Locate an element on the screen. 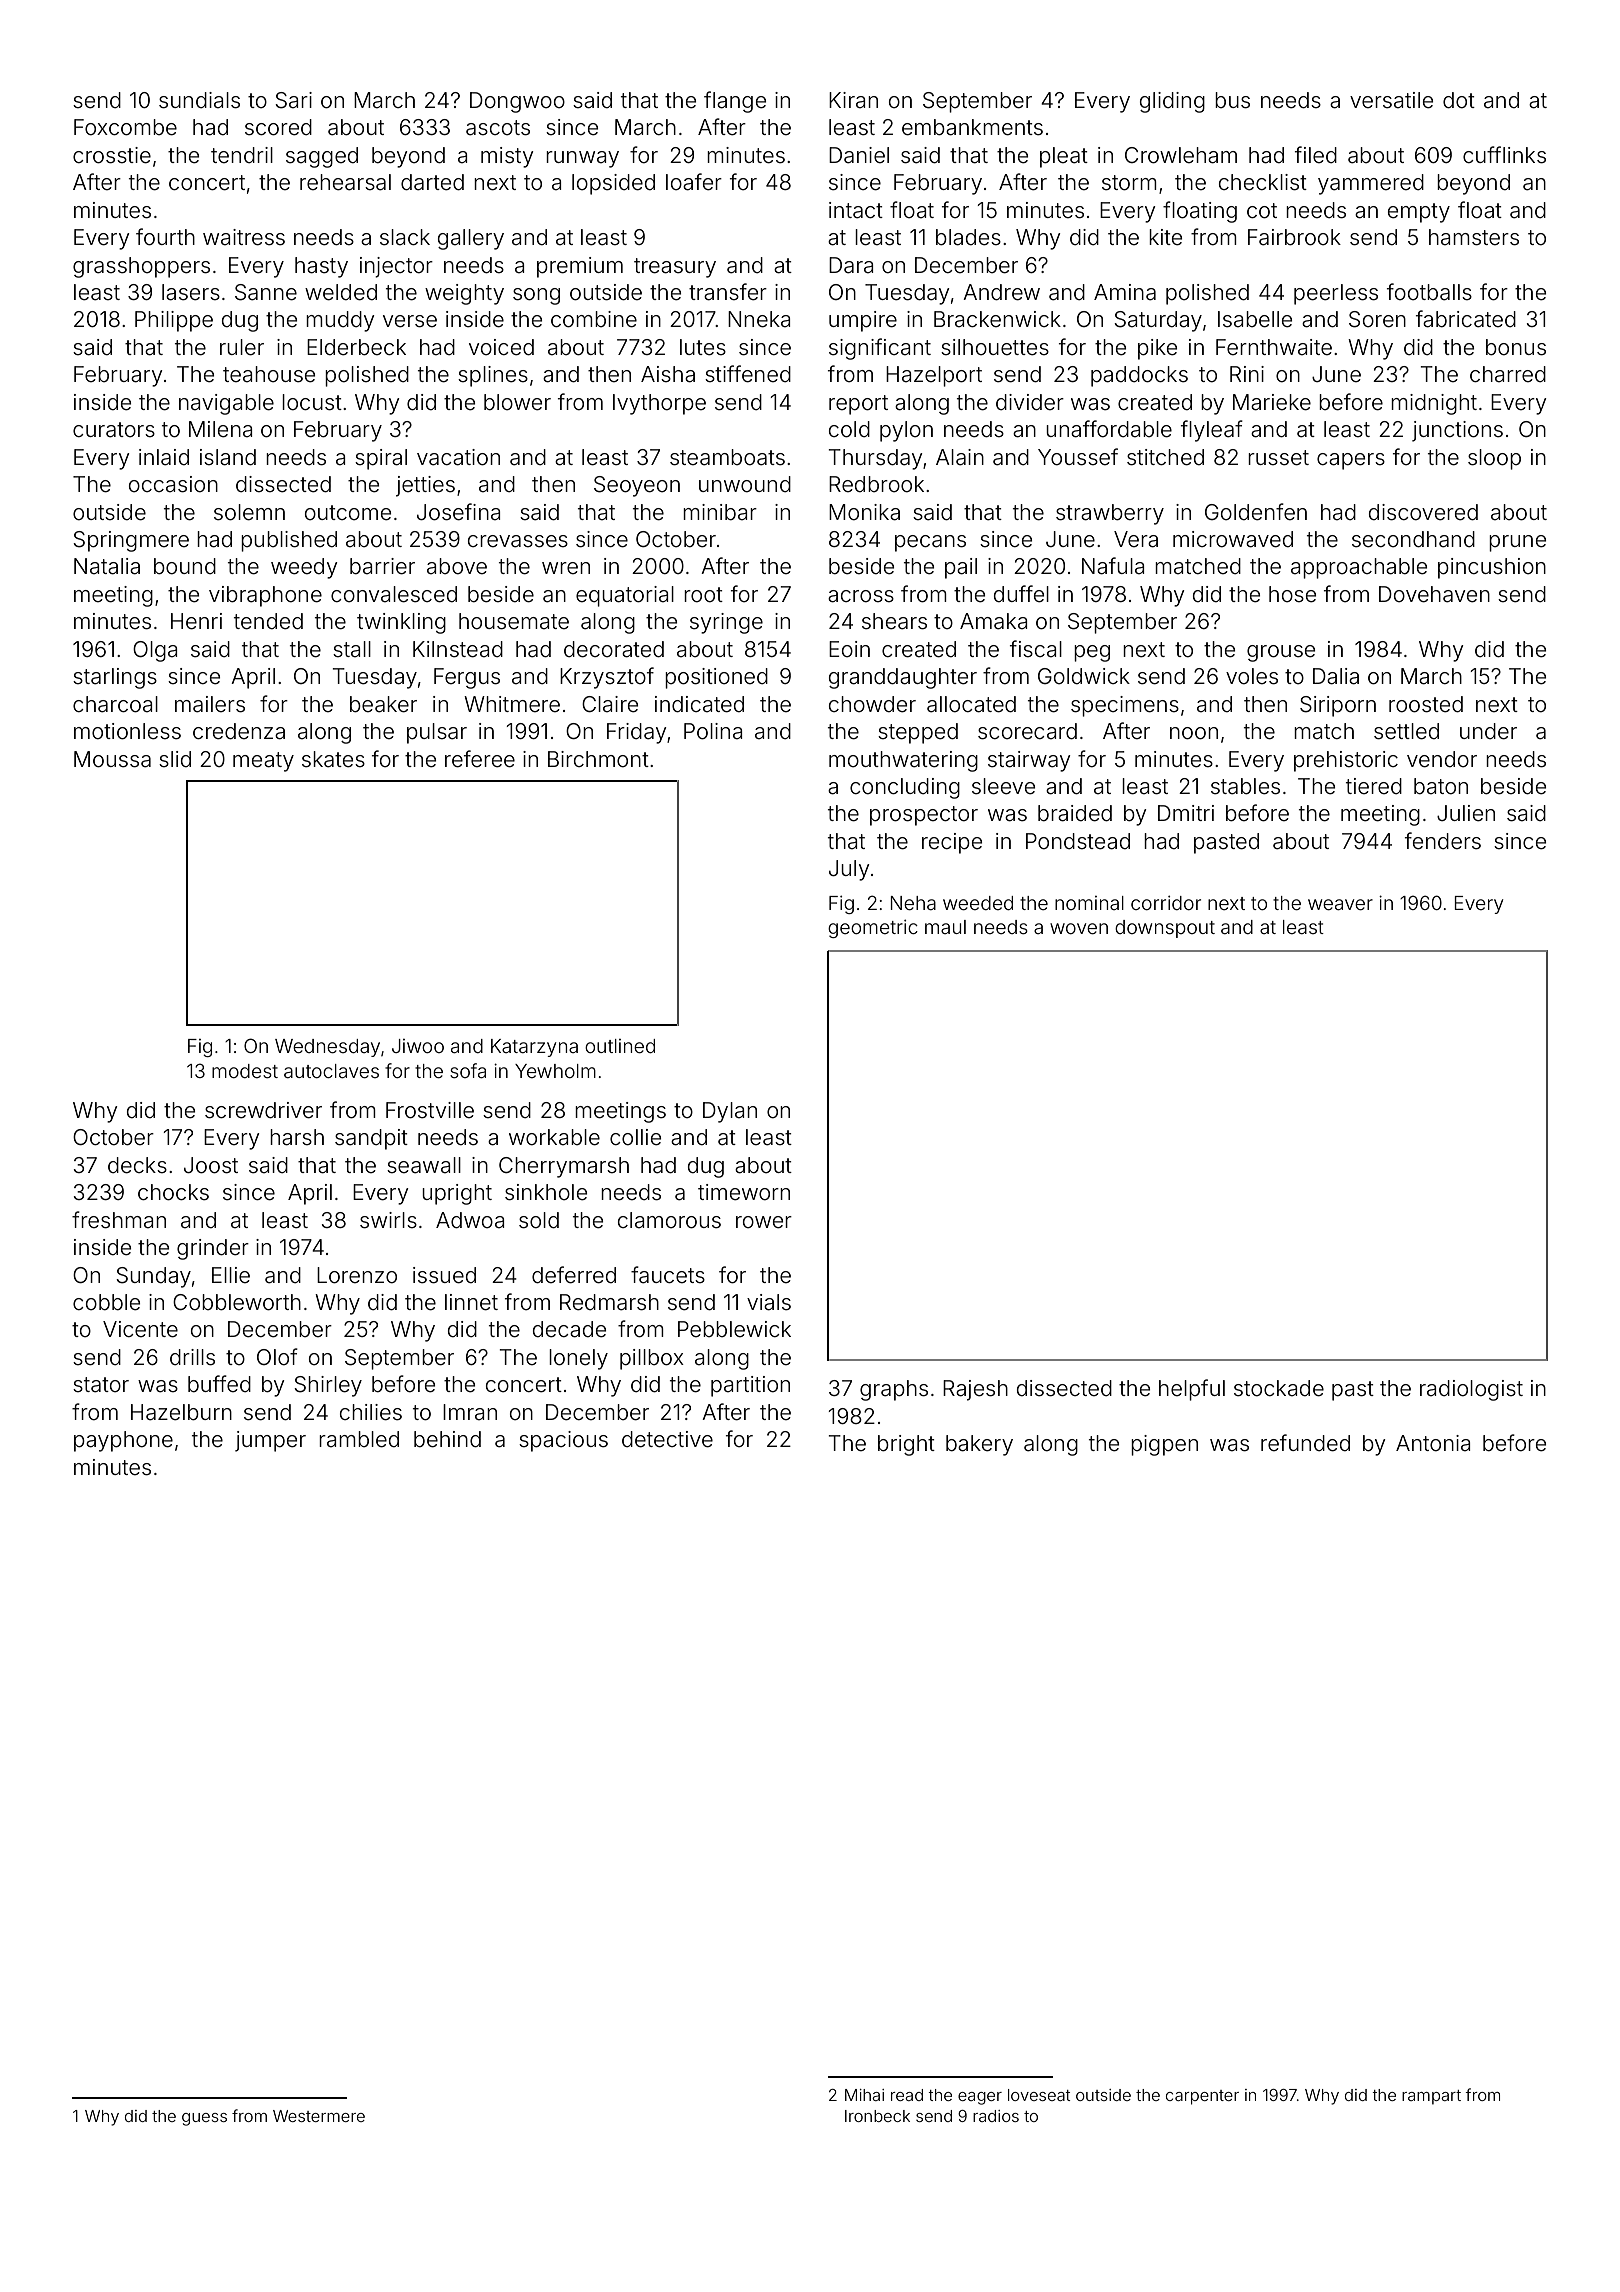 This screenshot has height=2292, width=1620. guess is located at coordinates (204, 2119).
